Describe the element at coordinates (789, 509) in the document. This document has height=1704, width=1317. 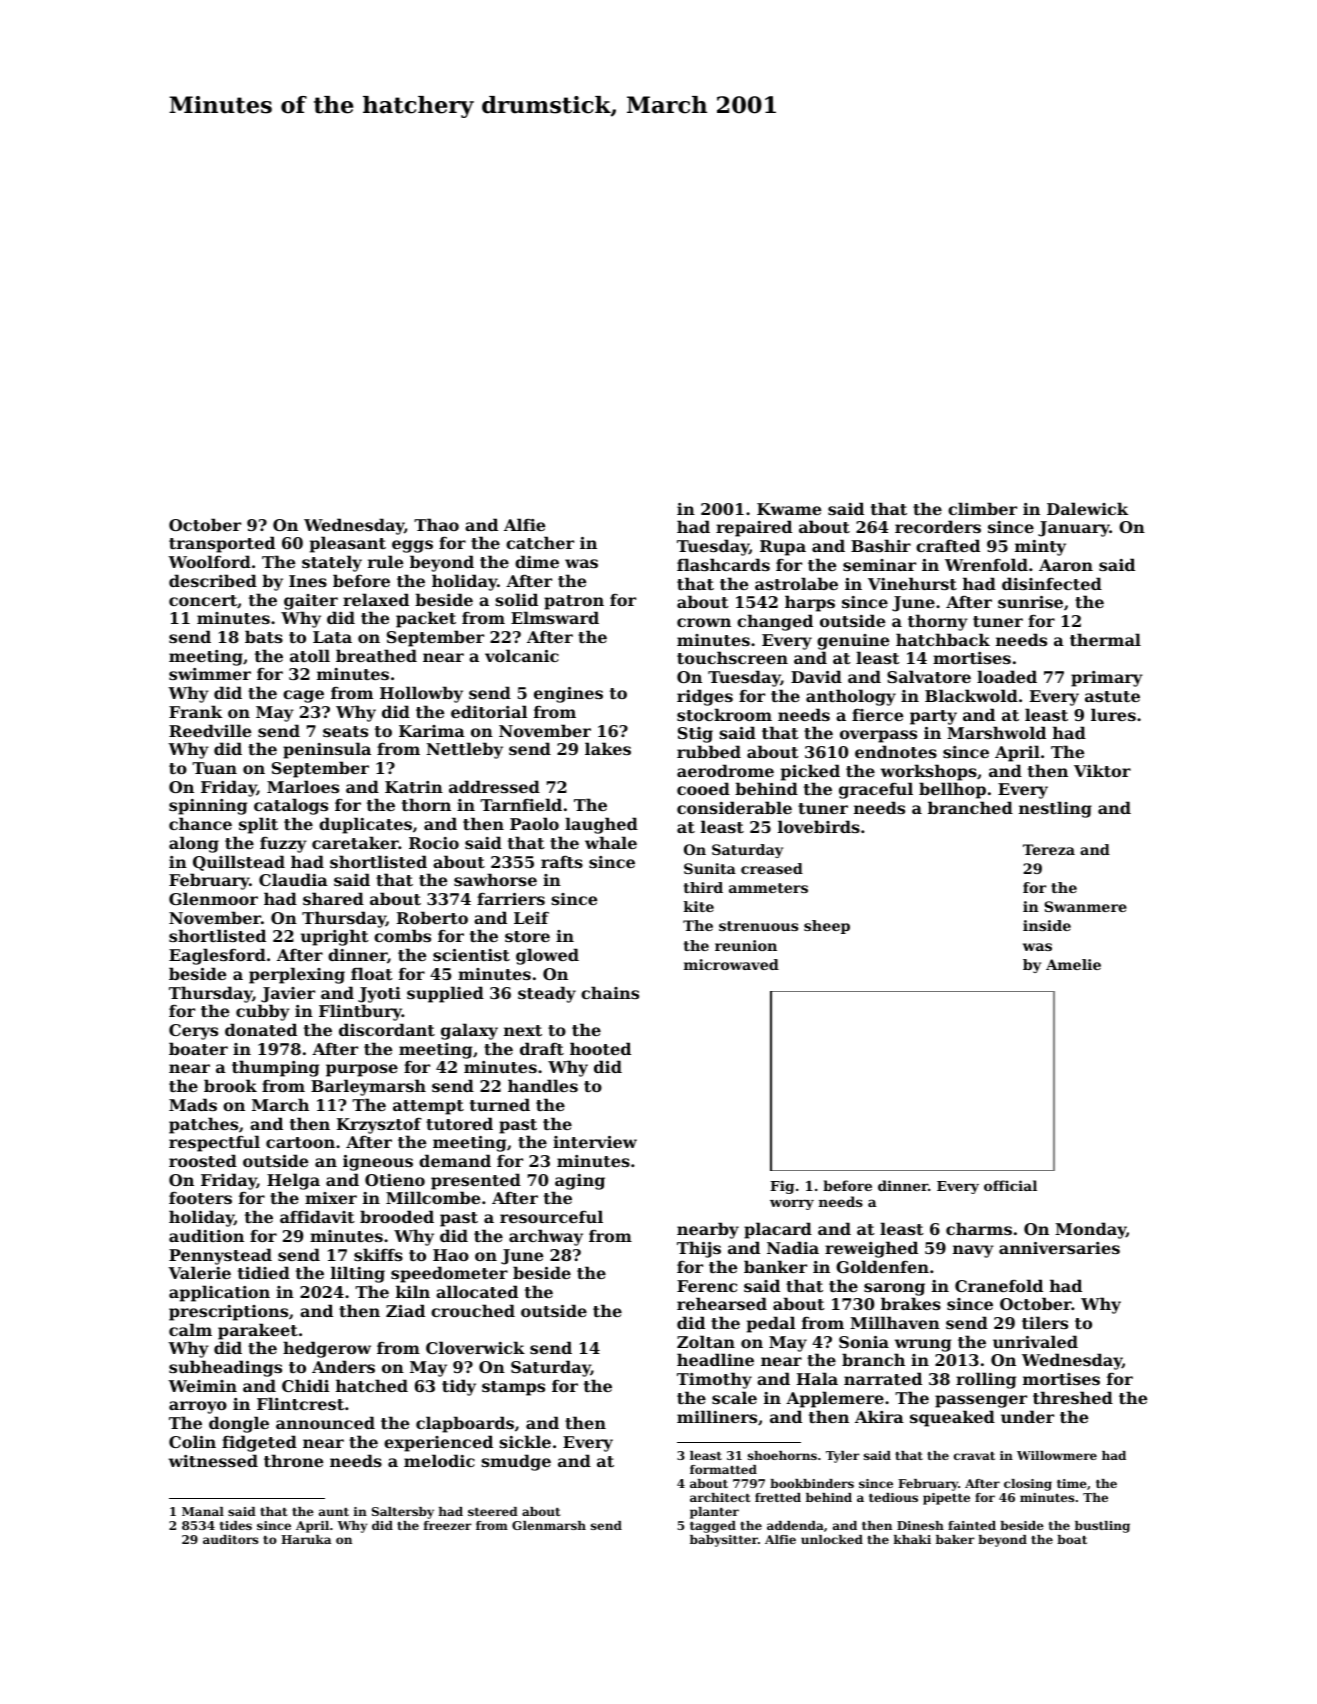
I see `Kwame` at that location.
